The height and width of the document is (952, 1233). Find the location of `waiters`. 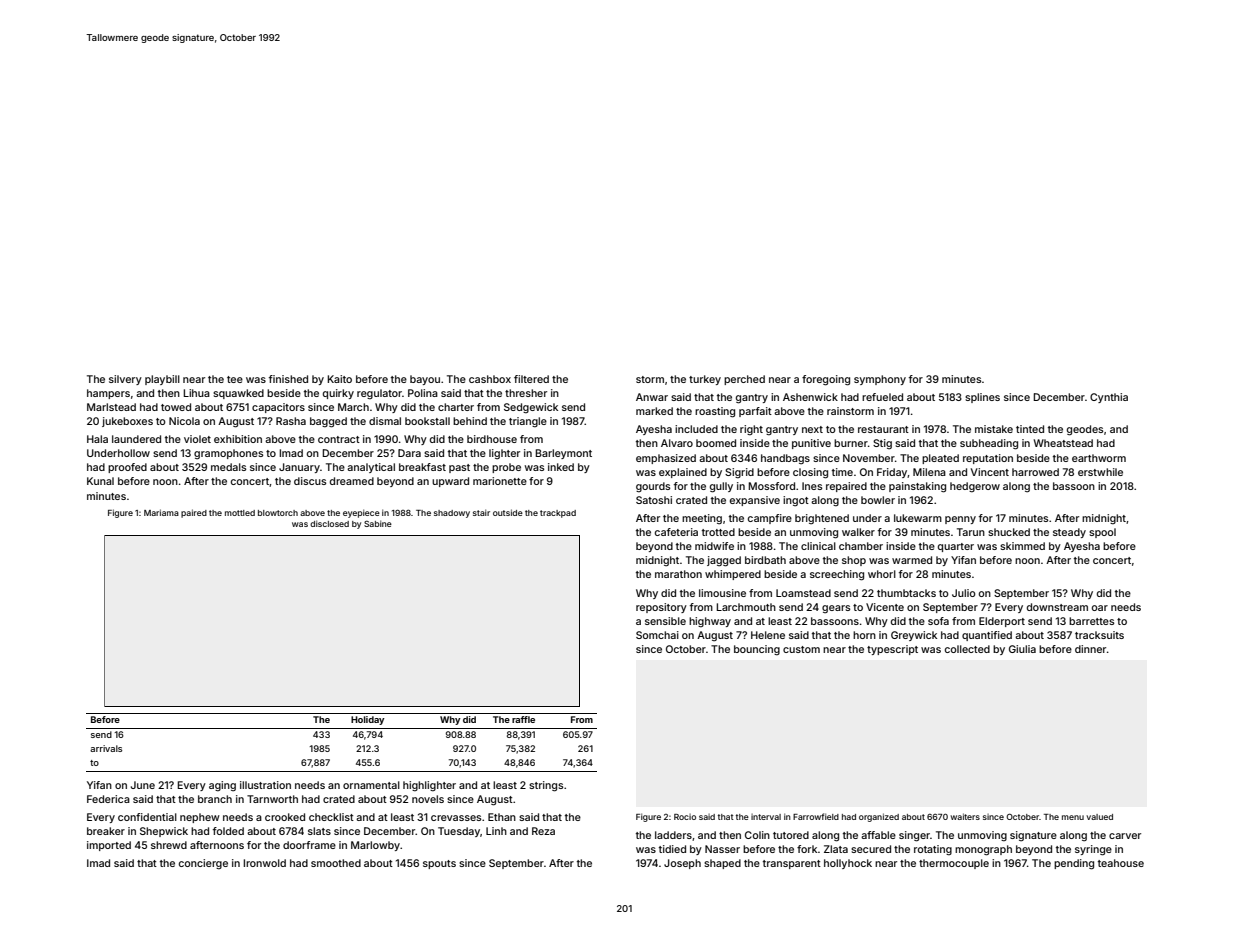

waiters is located at coordinates (965, 816).
